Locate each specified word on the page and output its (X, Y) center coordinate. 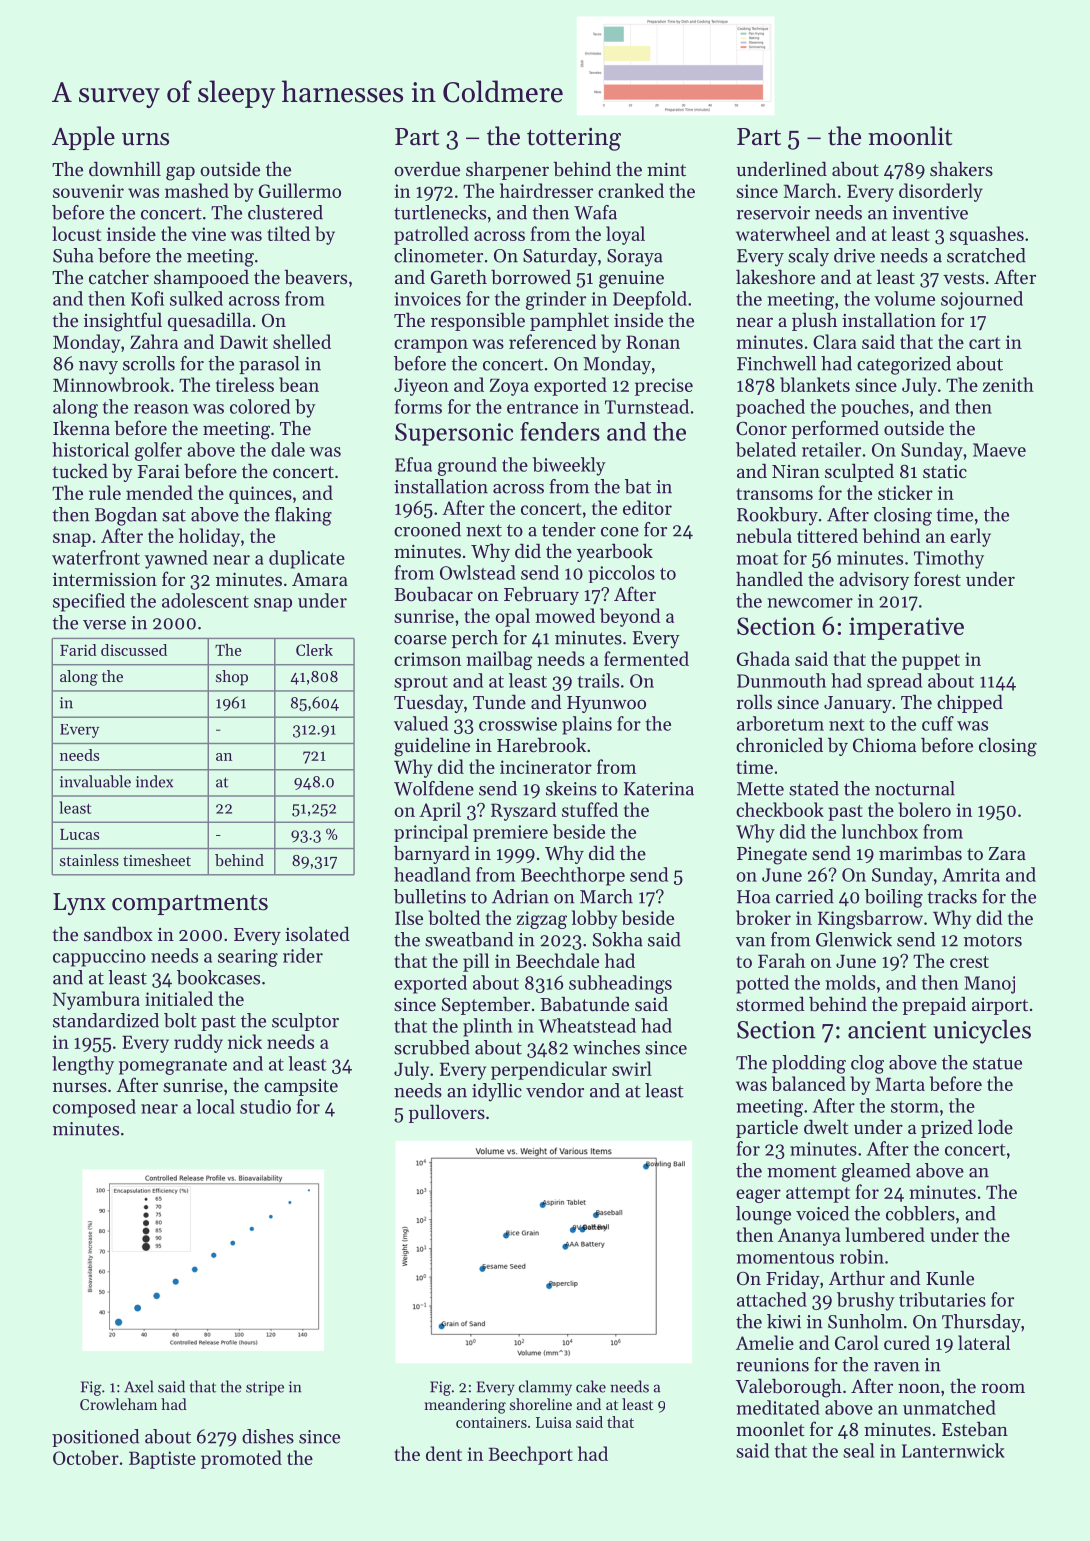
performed (835, 429)
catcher (119, 276)
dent (444, 1453)
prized (947, 1128)
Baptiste (162, 1460)
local (215, 1106)
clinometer (438, 255)
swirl (632, 1068)
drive (854, 255)
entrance (542, 408)
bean (299, 384)
